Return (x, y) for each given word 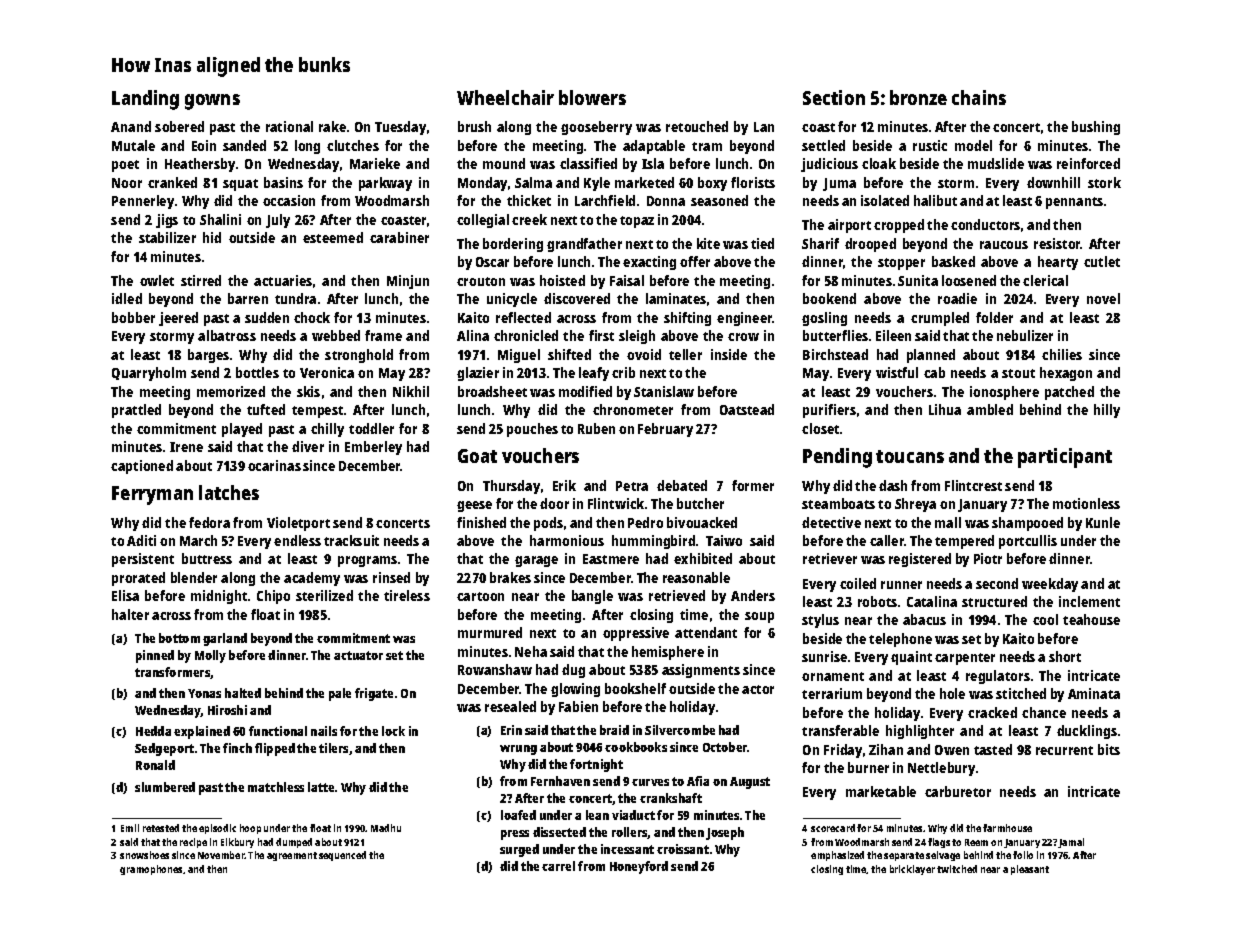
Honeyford (639, 867)
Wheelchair (505, 97)
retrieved (677, 595)
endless (297, 540)
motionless (1086, 503)
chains (979, 97)
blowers (592, 97)
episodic (217, 829)
